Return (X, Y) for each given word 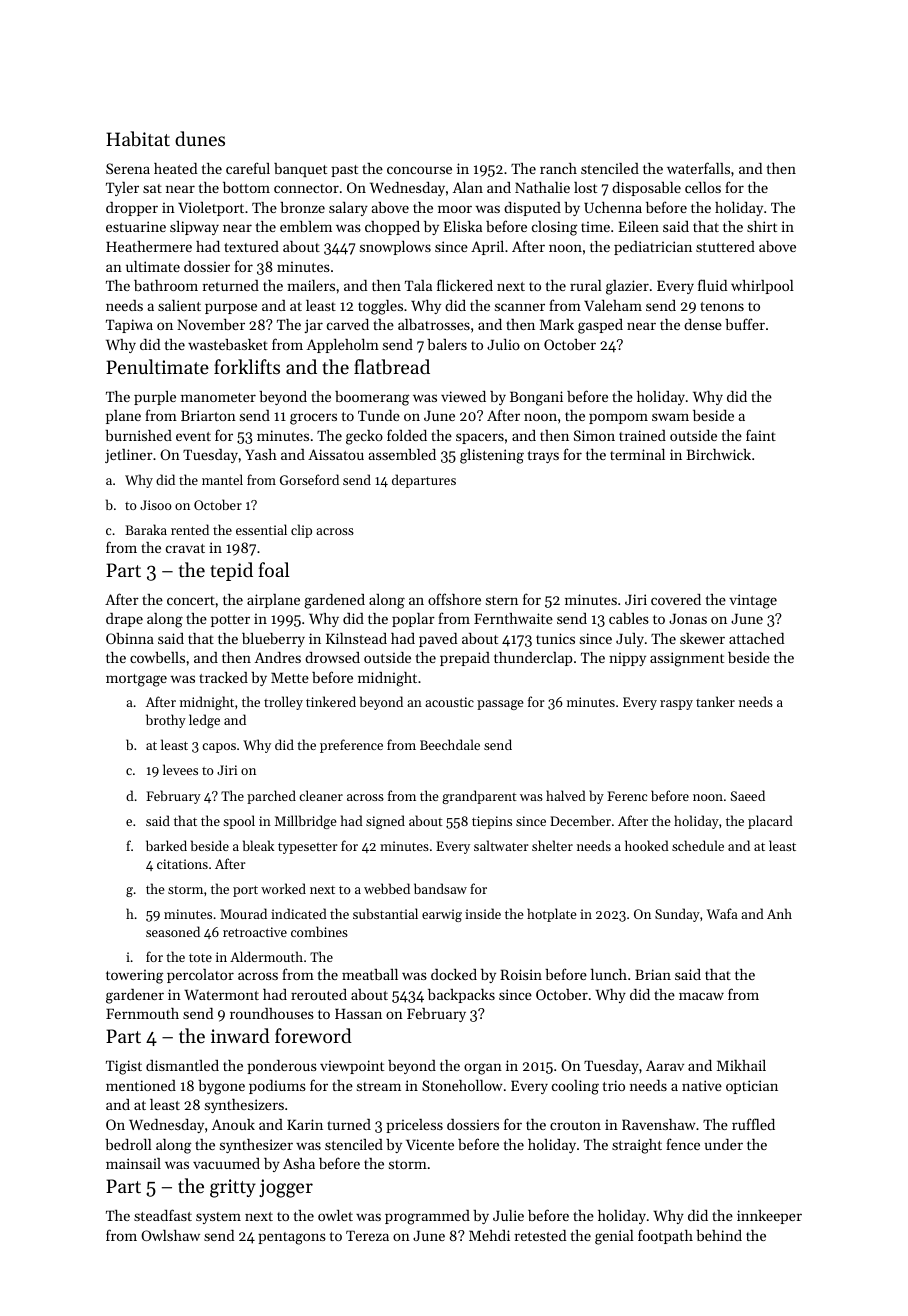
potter (230, 621)
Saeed (748, 795)
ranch (558, 168)
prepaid (465, 659)
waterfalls (698, 168)
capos (219, 748)
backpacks (461, 996)
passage (500, 705)
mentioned (141, 1085)
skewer (702, 638)
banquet (300, 170)
